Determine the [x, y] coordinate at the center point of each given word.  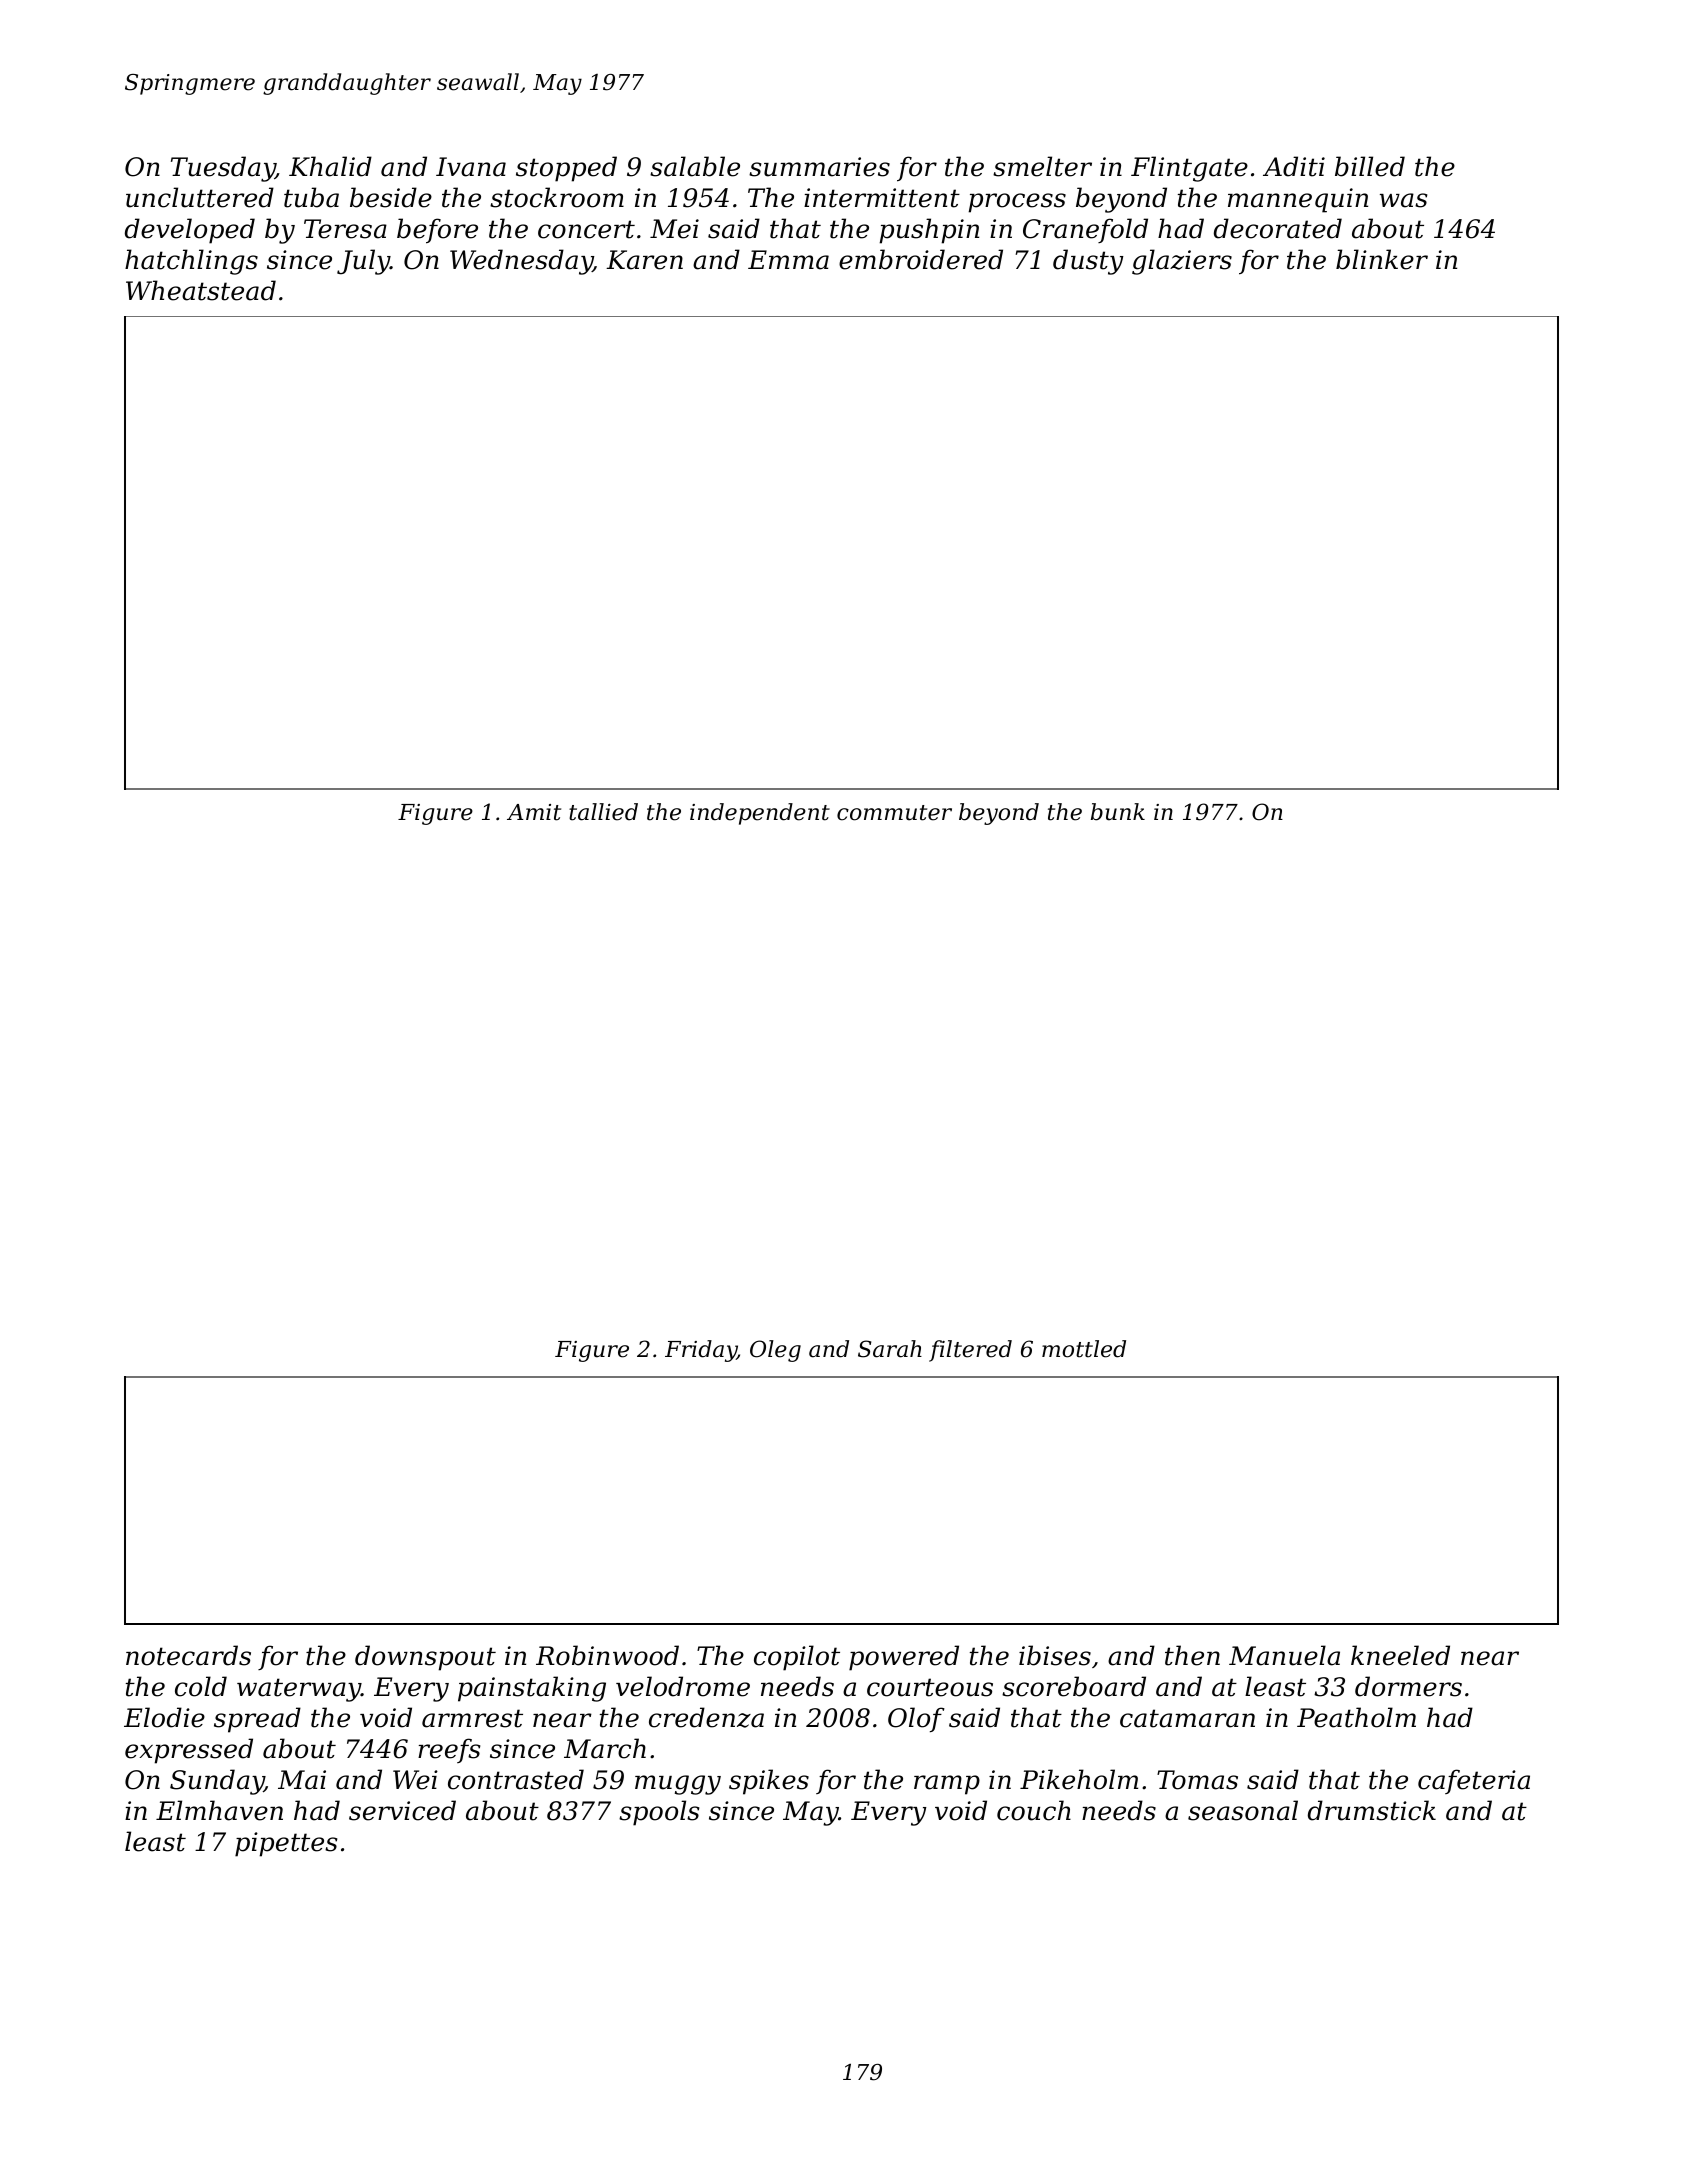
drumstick [1372, 1810]
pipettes [286, 1844]
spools [659, 1813]
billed [1370, 166]
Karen [644, 260]
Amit [534, 812]
